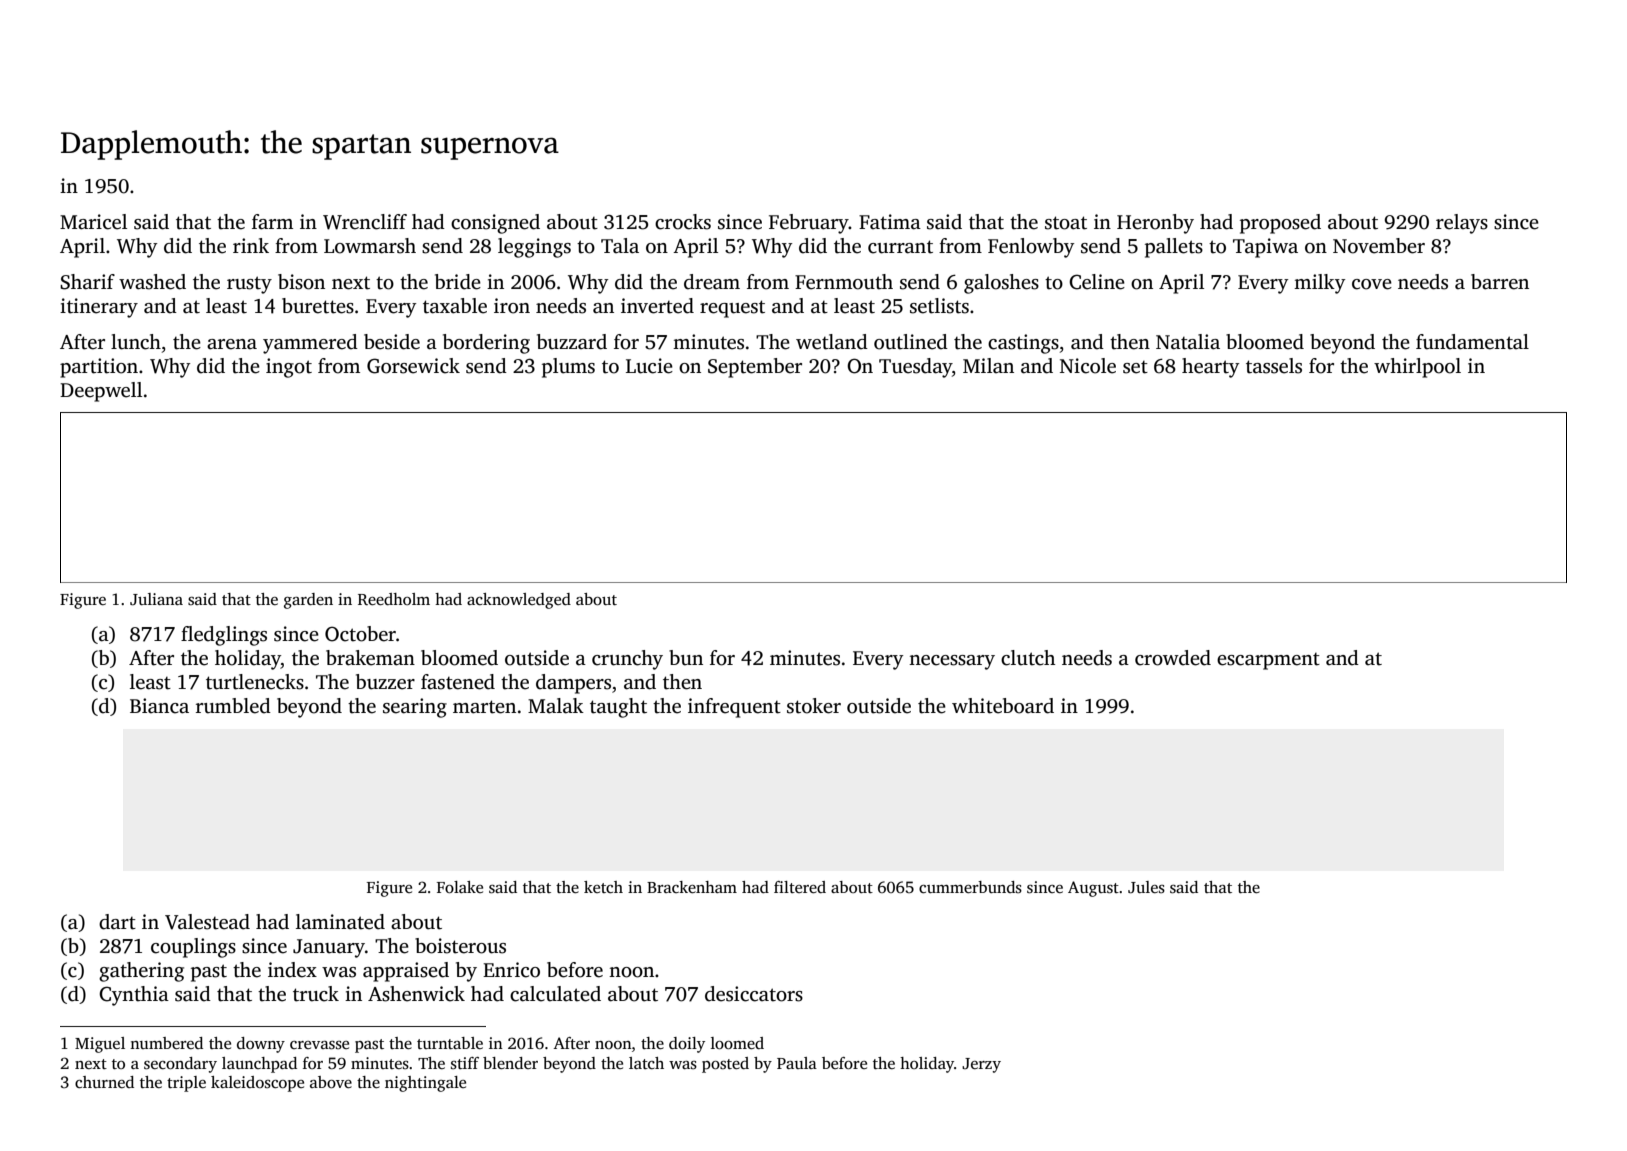 The image size is (1627, 1151). I want to click on crowded, so click(1173, 658).
